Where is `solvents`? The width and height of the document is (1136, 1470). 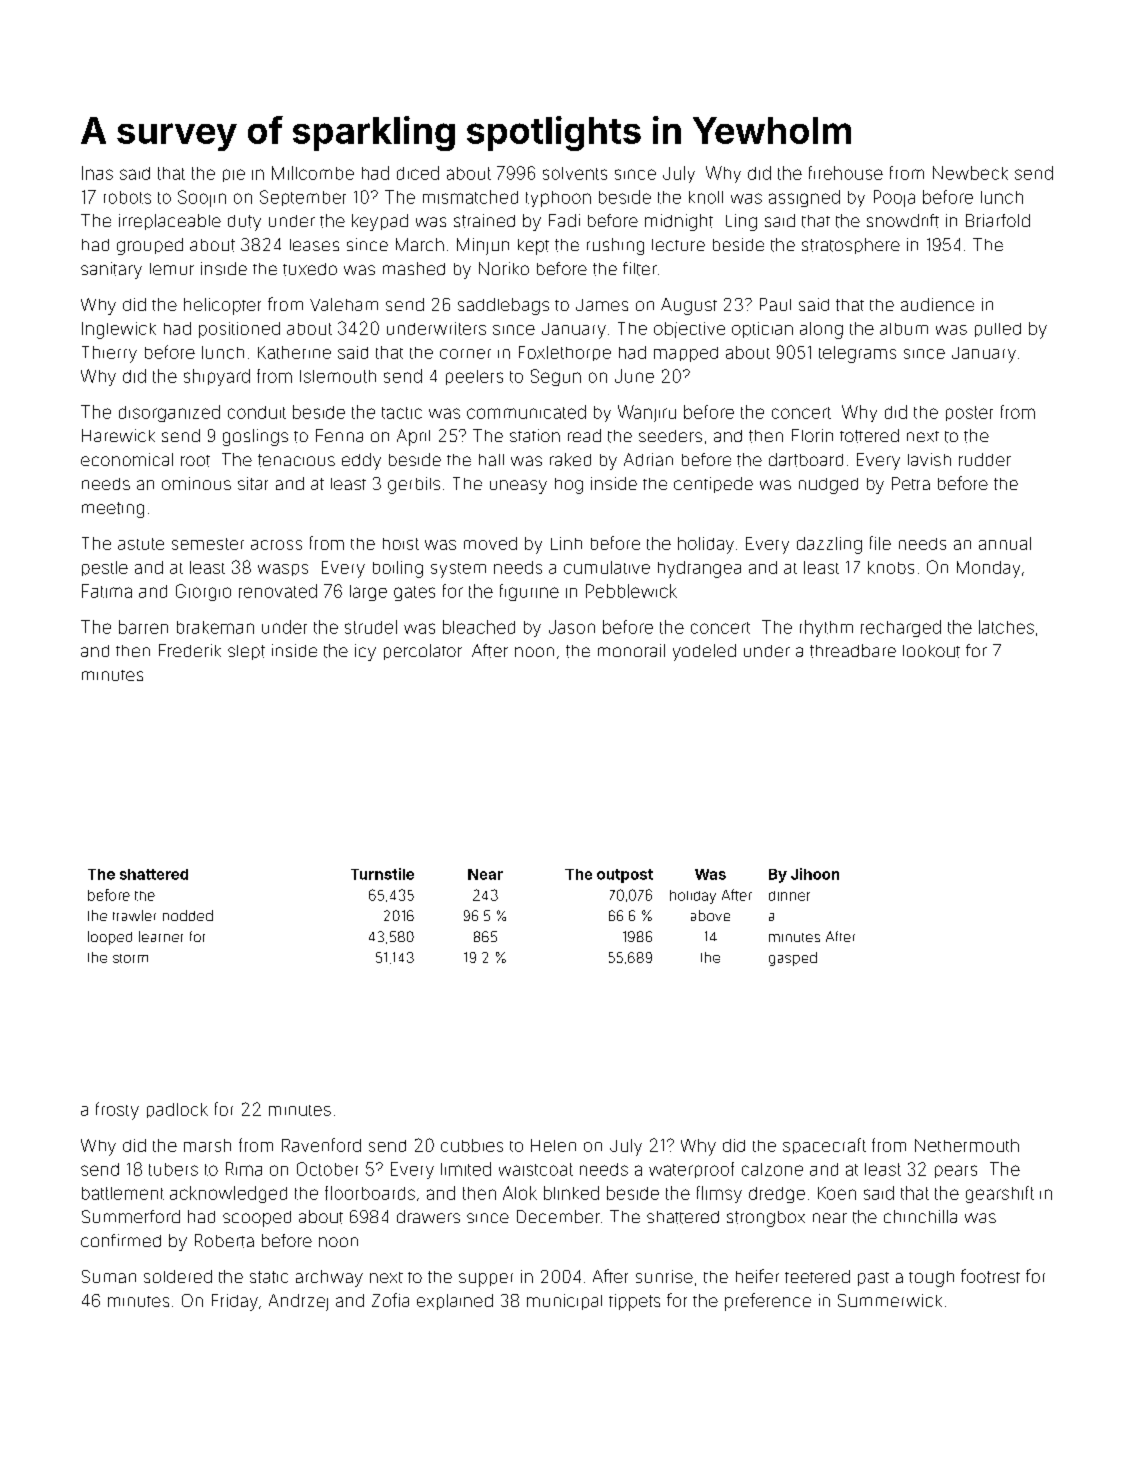 solvents is located at coordinates (575, 173).
